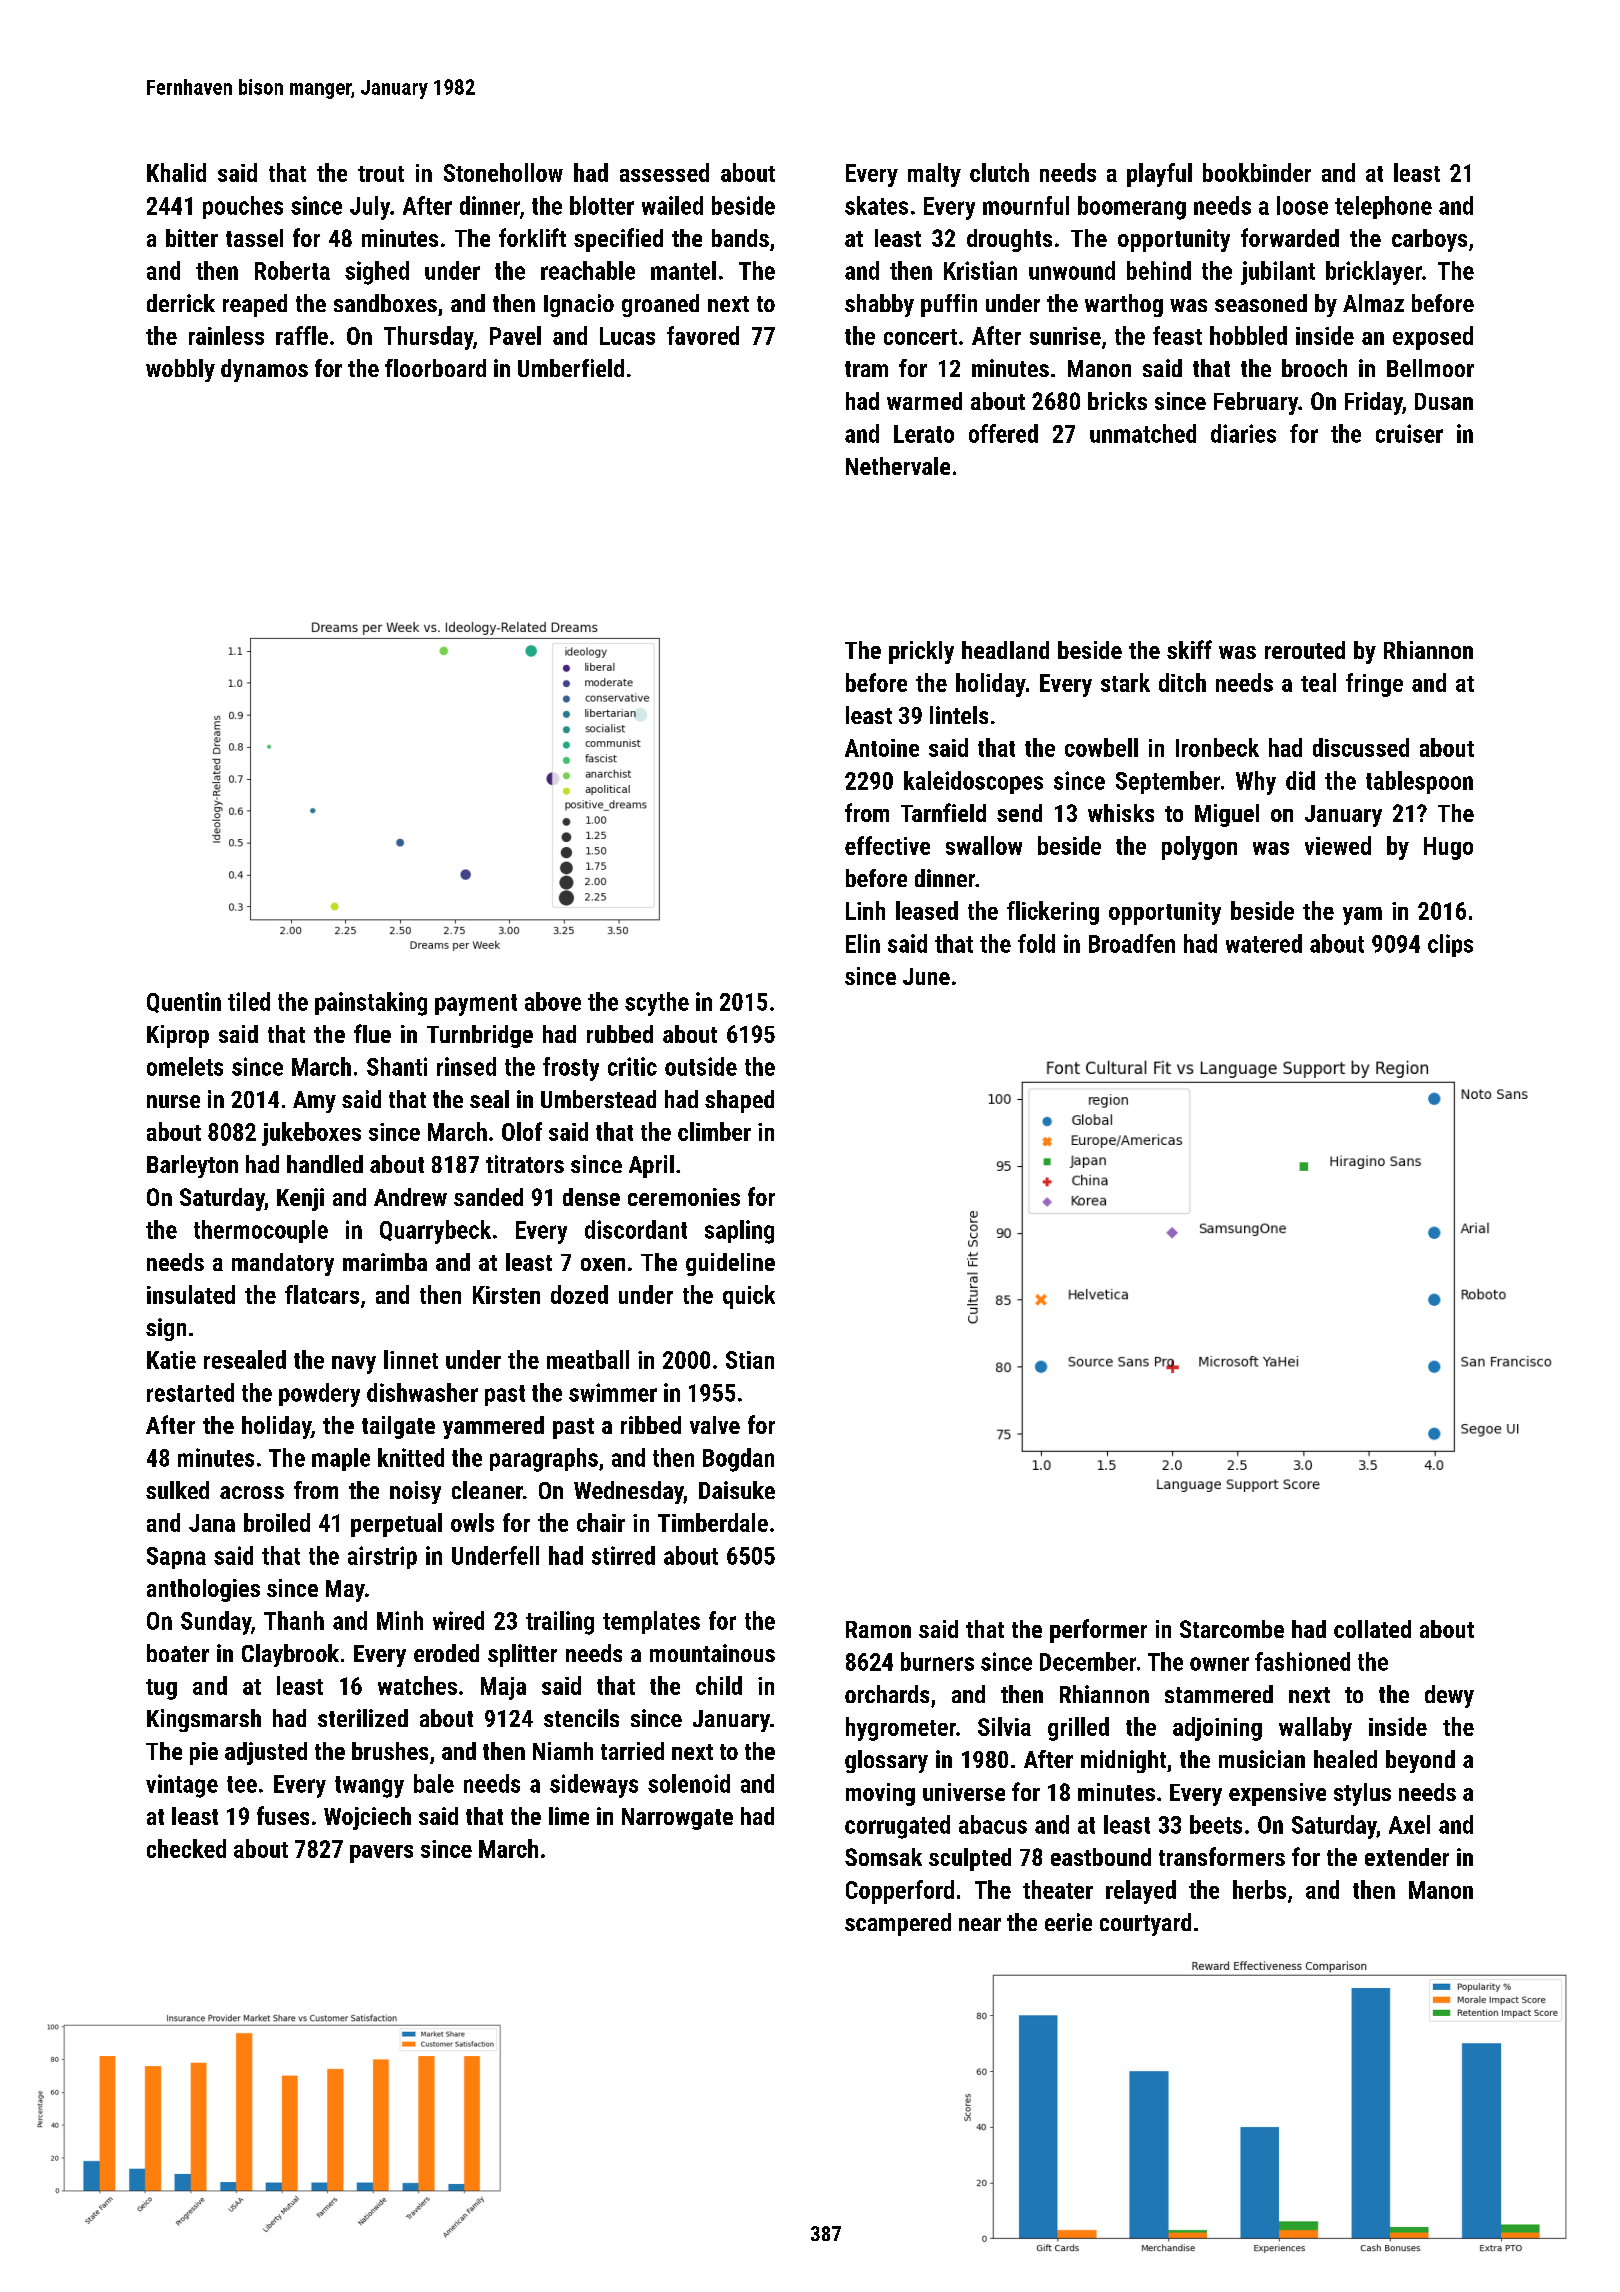  I want to click on Timberdale, so click(713, 1522).
